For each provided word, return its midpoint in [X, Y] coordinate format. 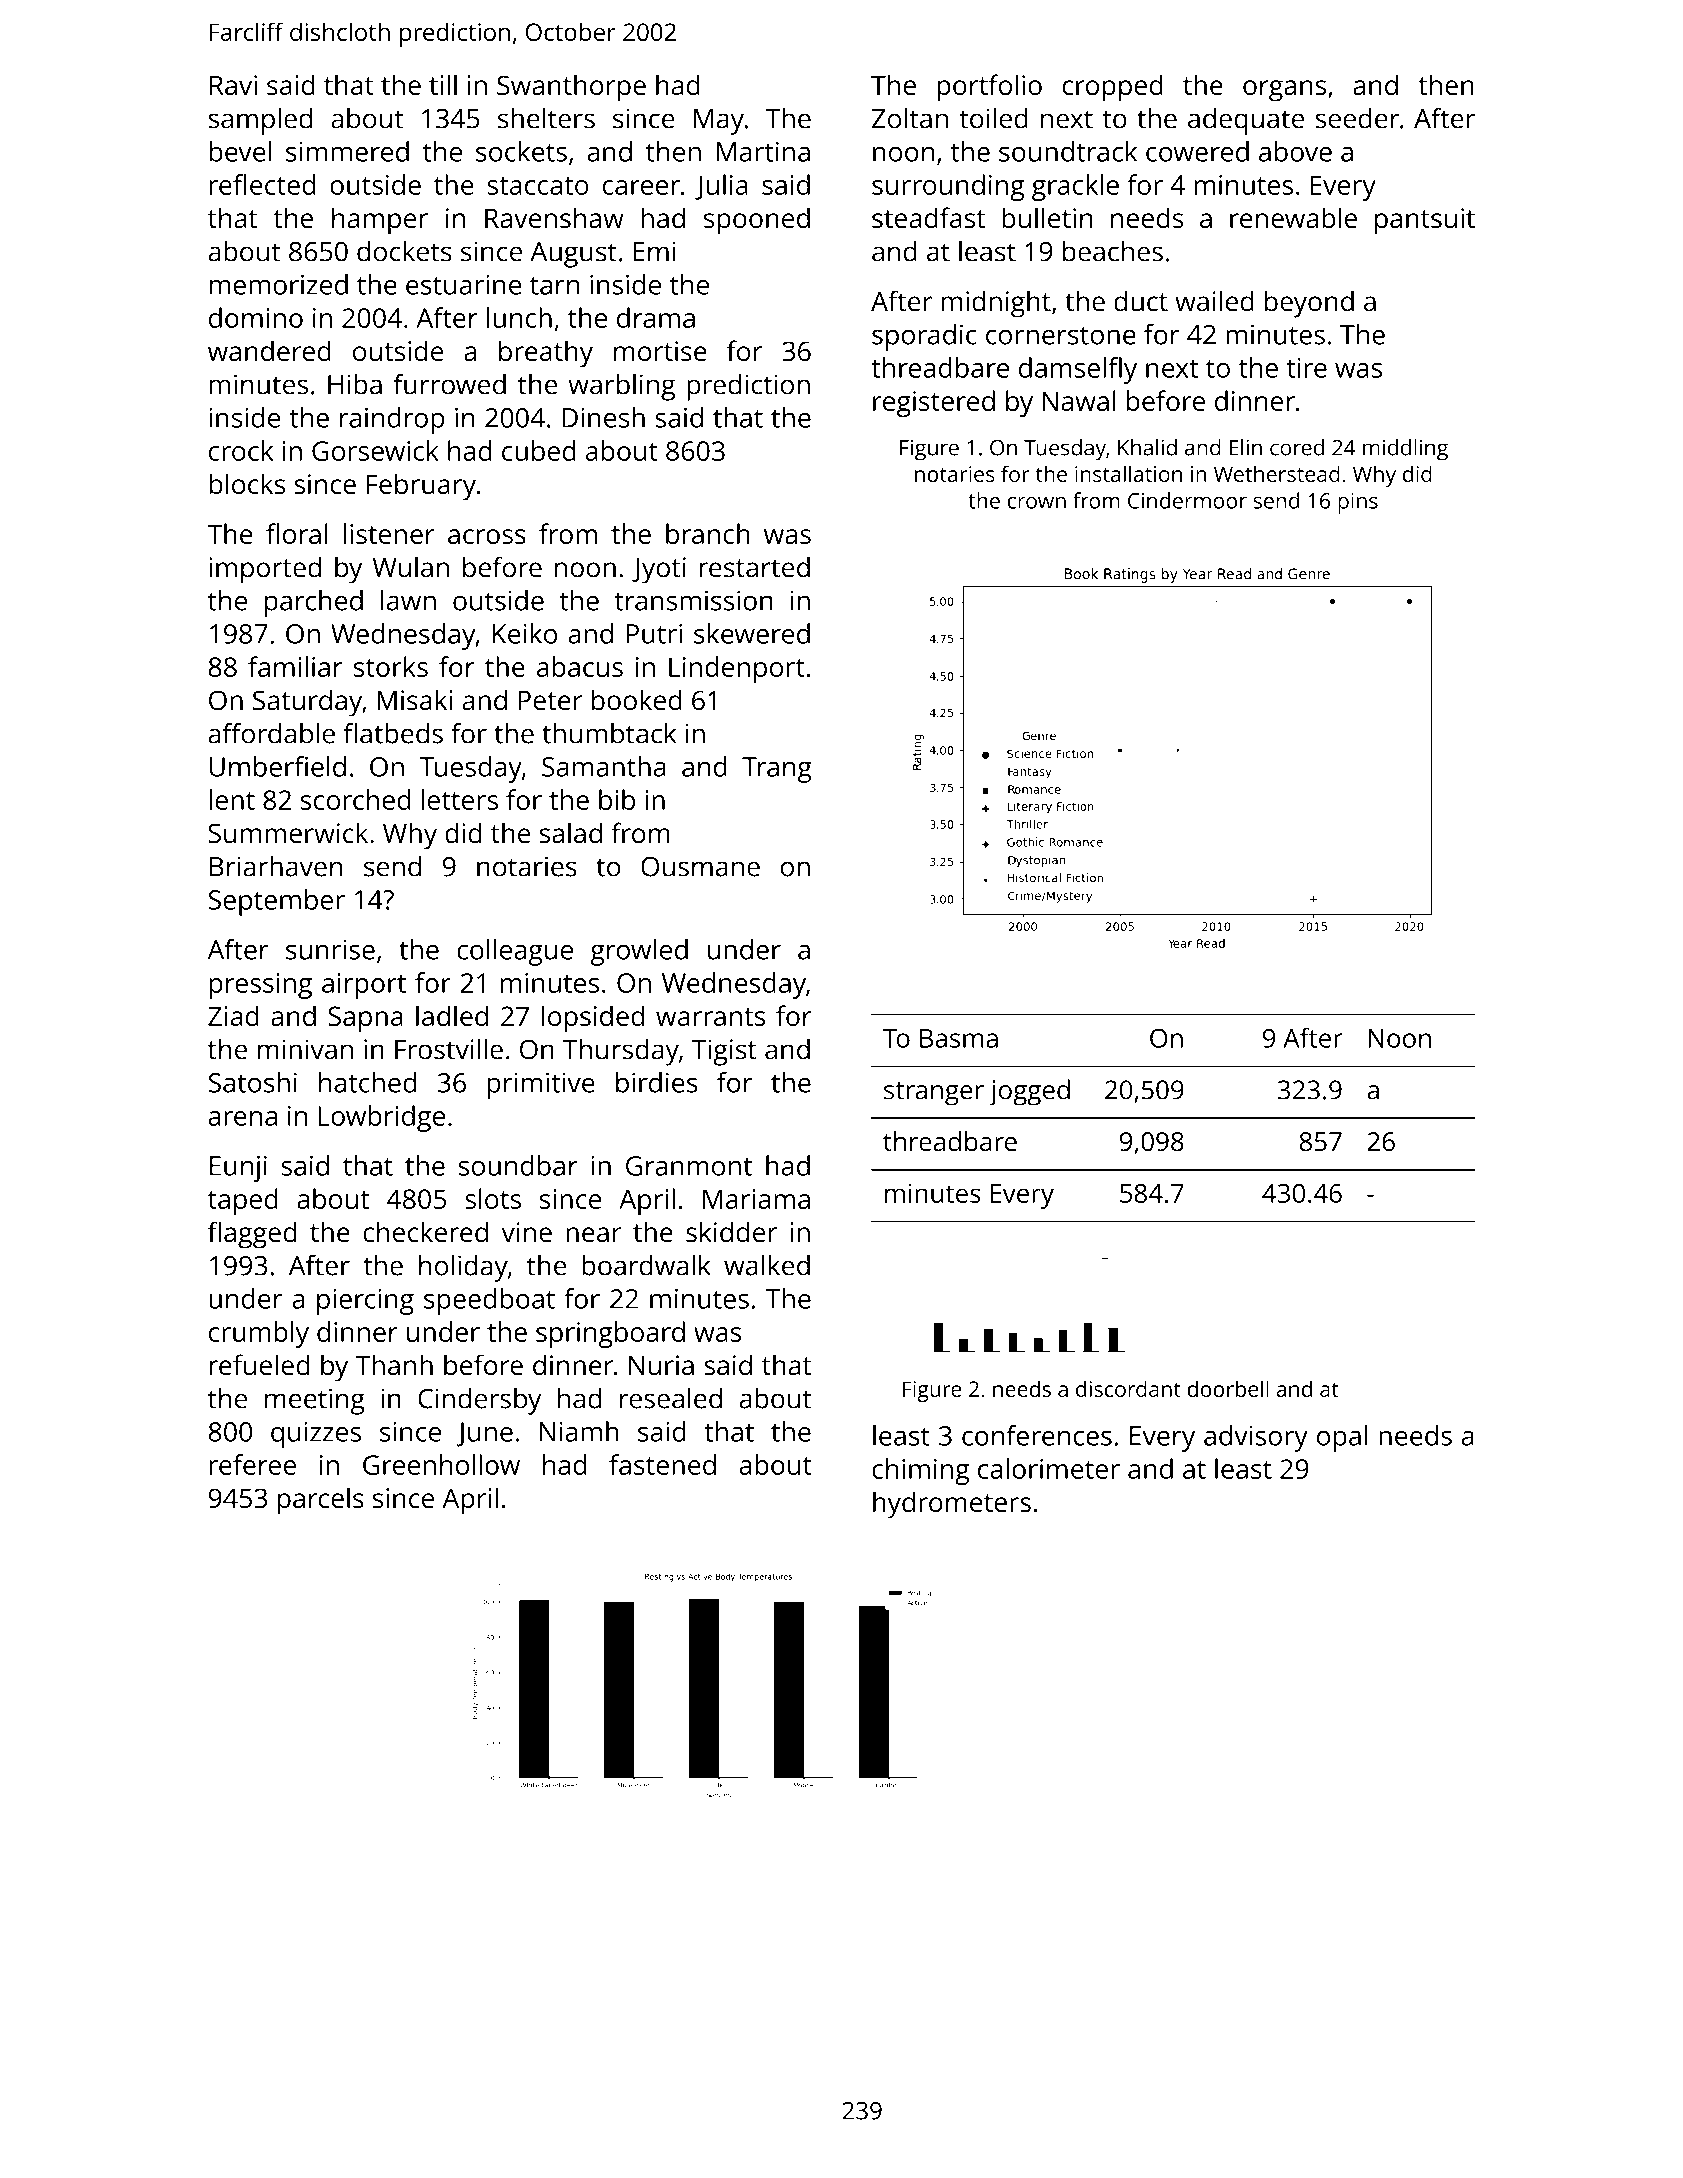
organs [1284, 91]
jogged [1029, 1092]
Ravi [233, 85]
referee [252, 1464]
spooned [757, 221]
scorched [356, 799]
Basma [959, 1038]
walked [767, 1265]
